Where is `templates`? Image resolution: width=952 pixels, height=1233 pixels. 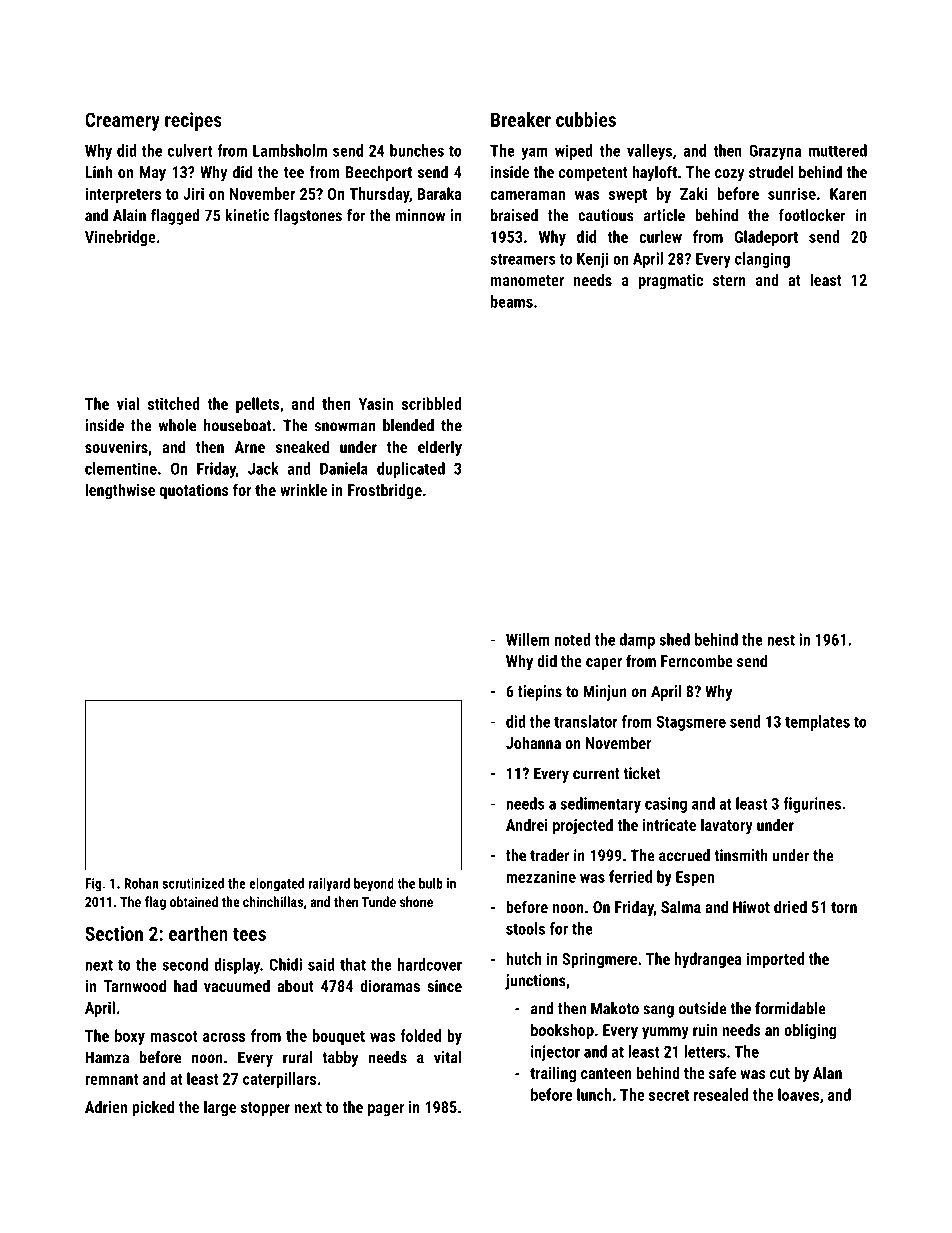
templates is located at coordinates (817, 723).
